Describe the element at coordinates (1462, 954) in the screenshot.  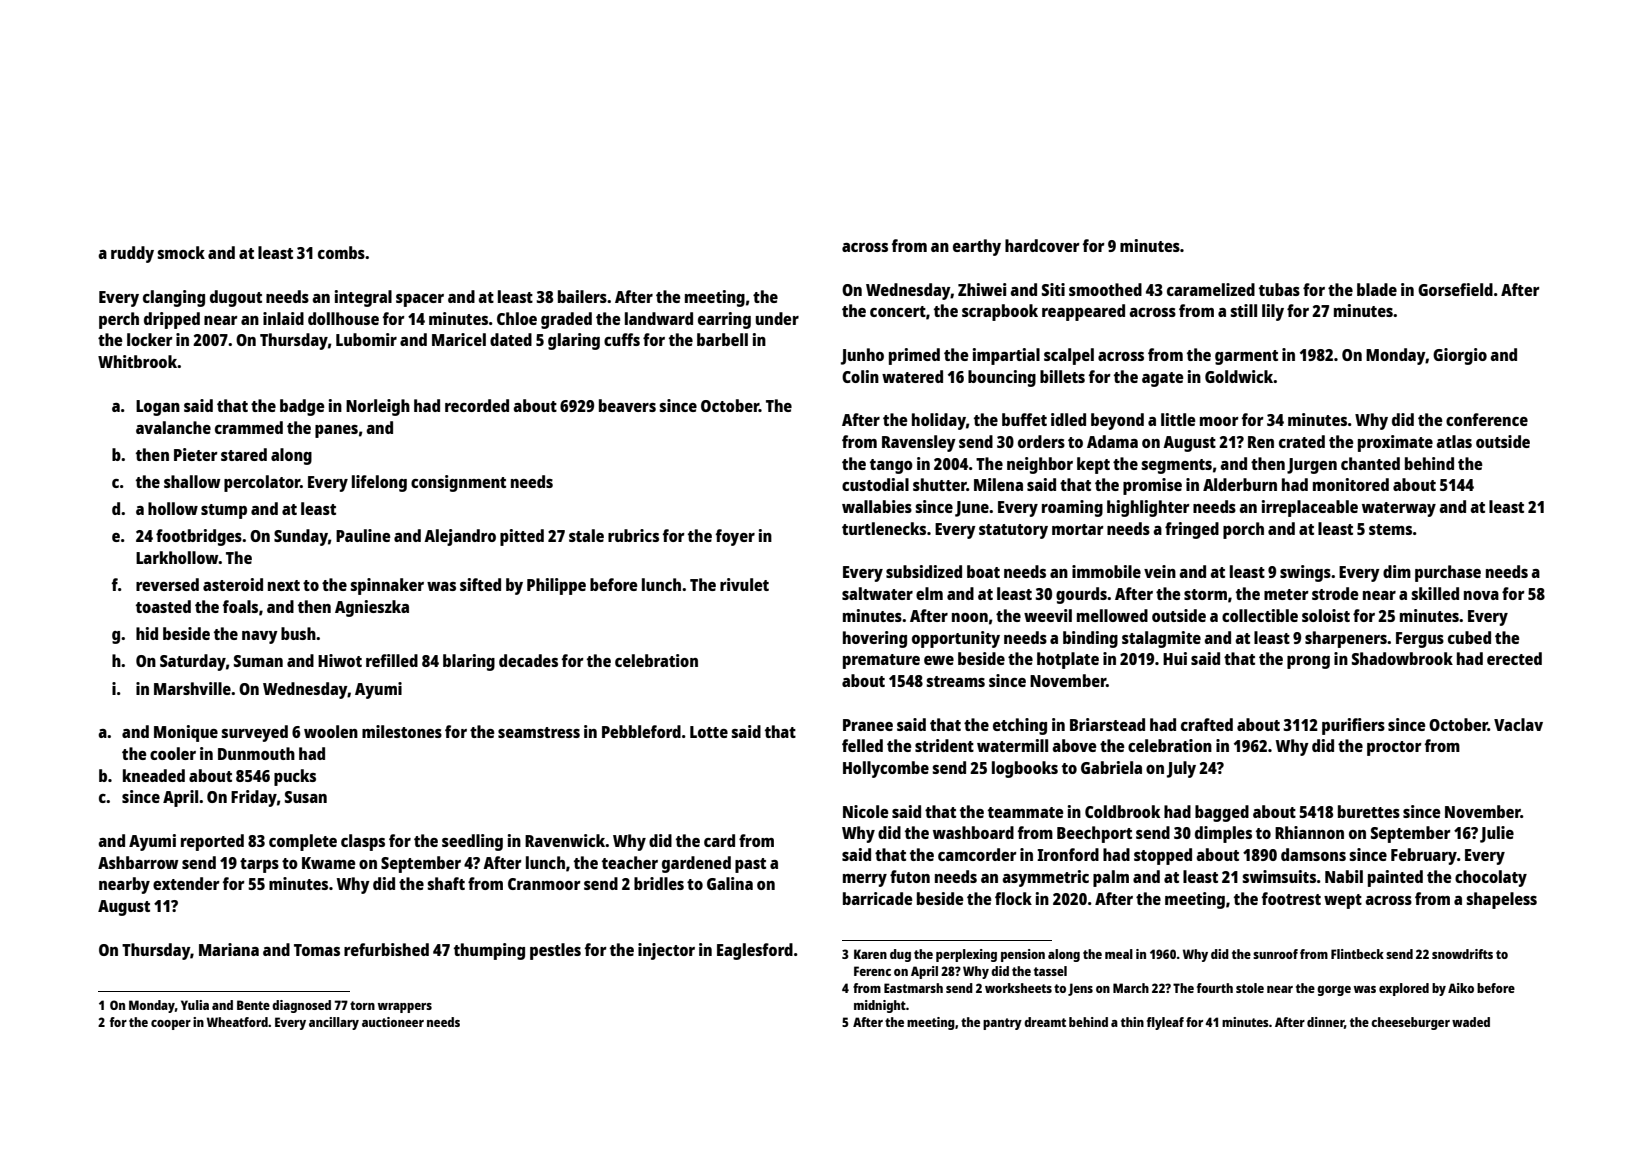
I see `snowdrifts` at that location.
